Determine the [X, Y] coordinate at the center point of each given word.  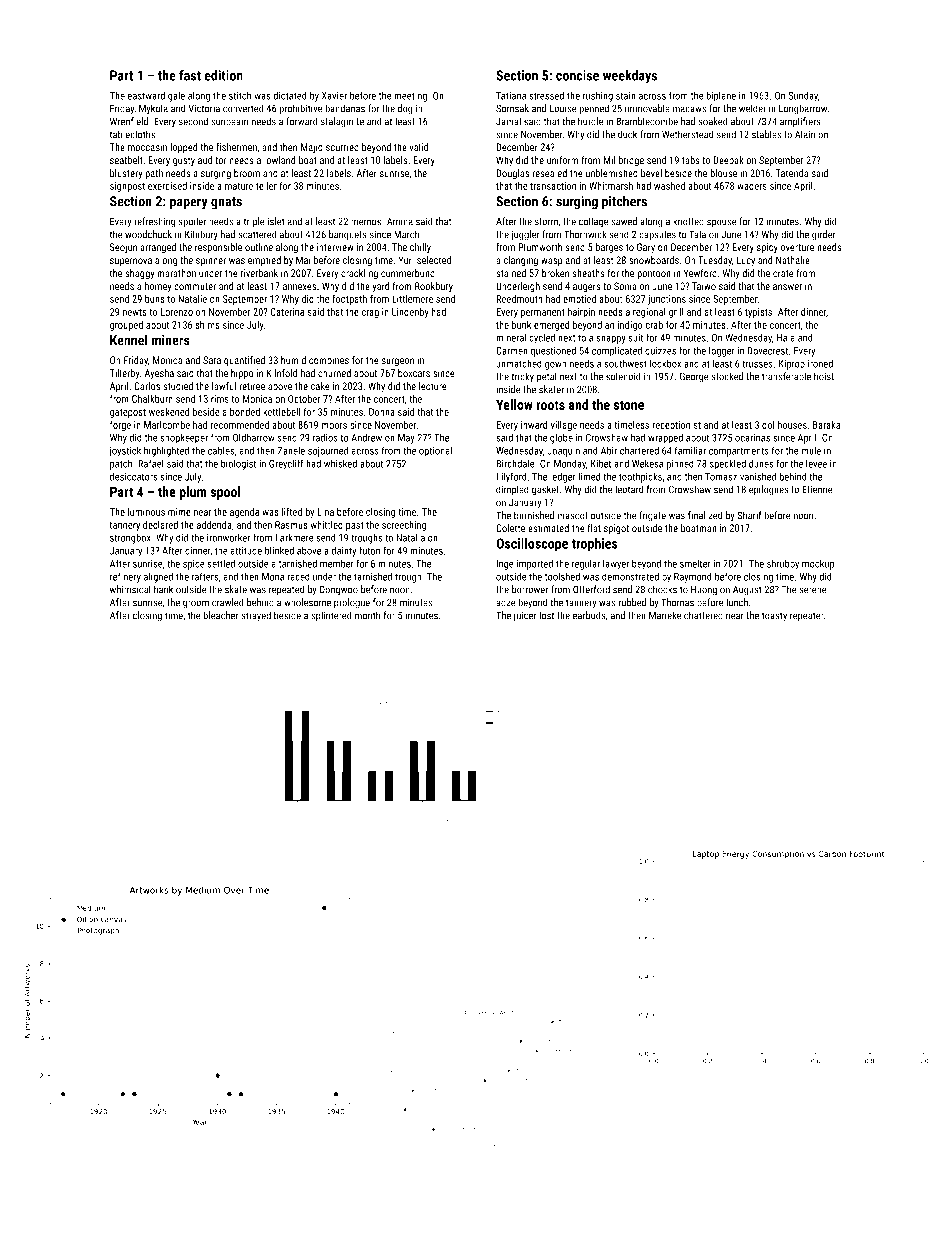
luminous [146, 512]
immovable [647, 108]
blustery [126, 174]
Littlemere [412, 299]
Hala [786, 338]
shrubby [783, 564]
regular [586, 565]
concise [577, 75]
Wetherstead [687, 134]
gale [176, 97]
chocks [662, 589]
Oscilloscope [532, 545]
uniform [562, 160]
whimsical [130, 589]
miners [171, 340]
